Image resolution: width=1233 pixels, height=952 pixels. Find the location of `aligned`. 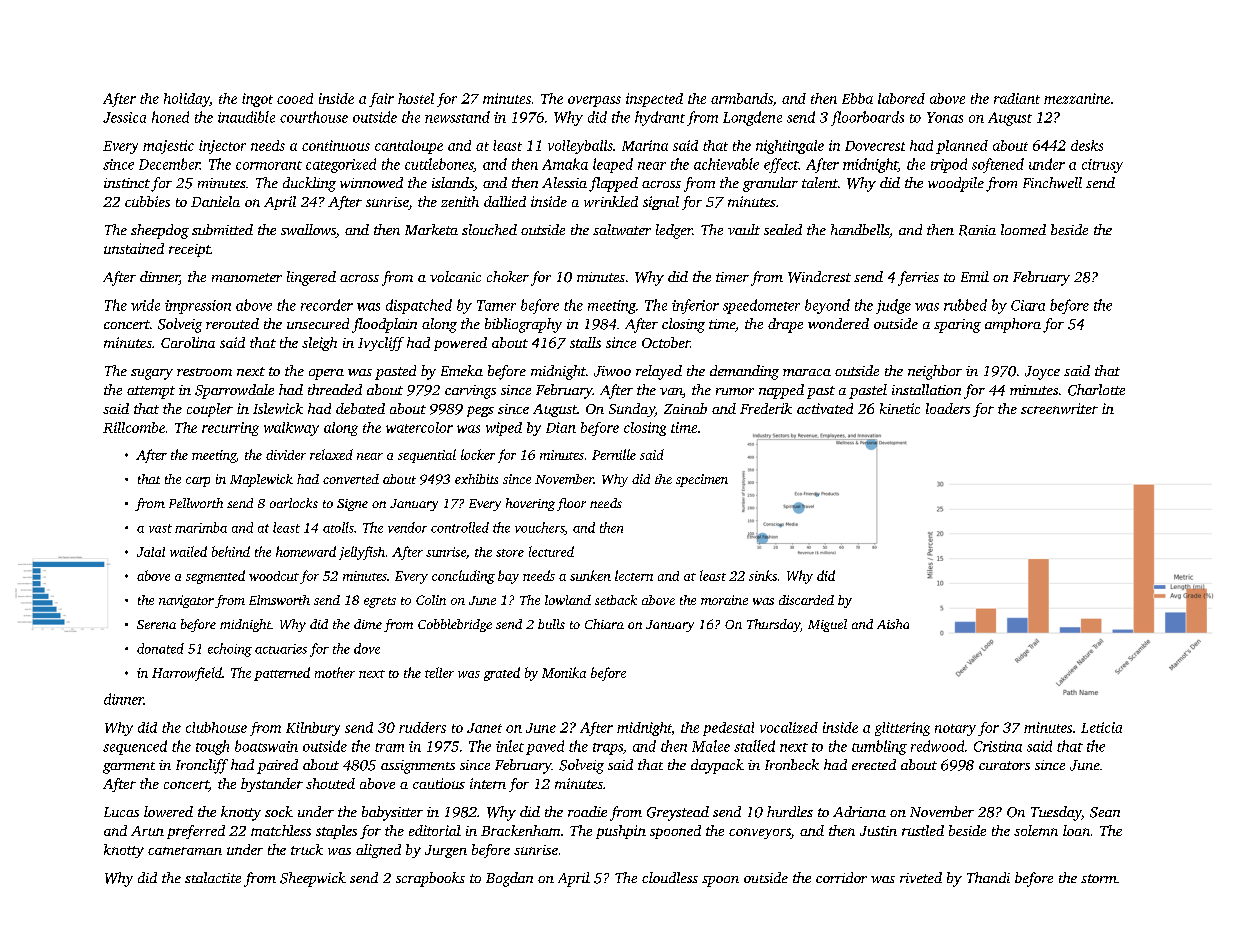

aligned is located at coordinates (378, 851).
